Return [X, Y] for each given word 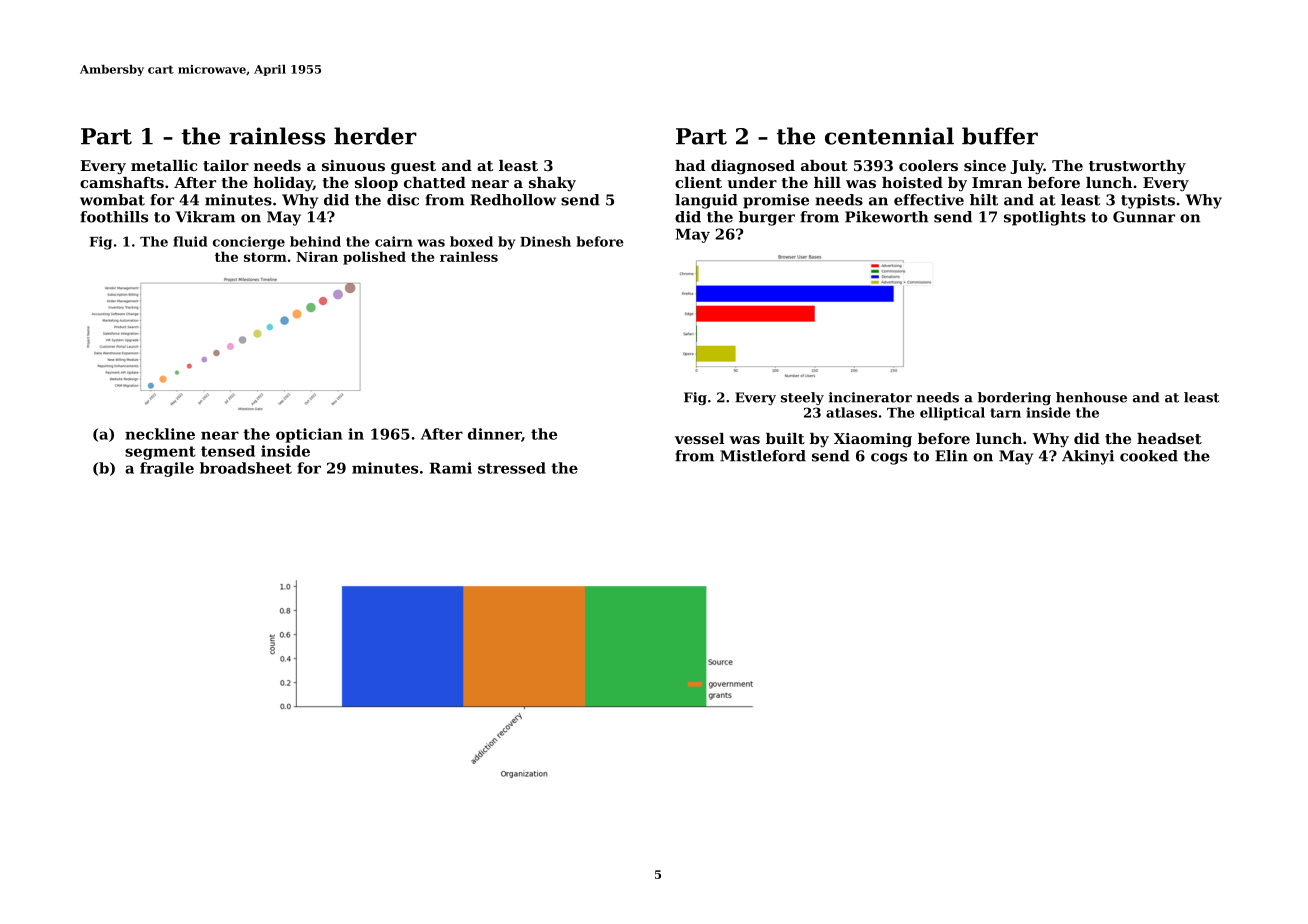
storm [265, 257]
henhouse [1091, 397]
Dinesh [545, 241]
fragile [167, 469]
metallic [164, 165]
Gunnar [1144, 217]
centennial [889, 136]
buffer [1000, 136]
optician [309, 435]
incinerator [870, 397]
